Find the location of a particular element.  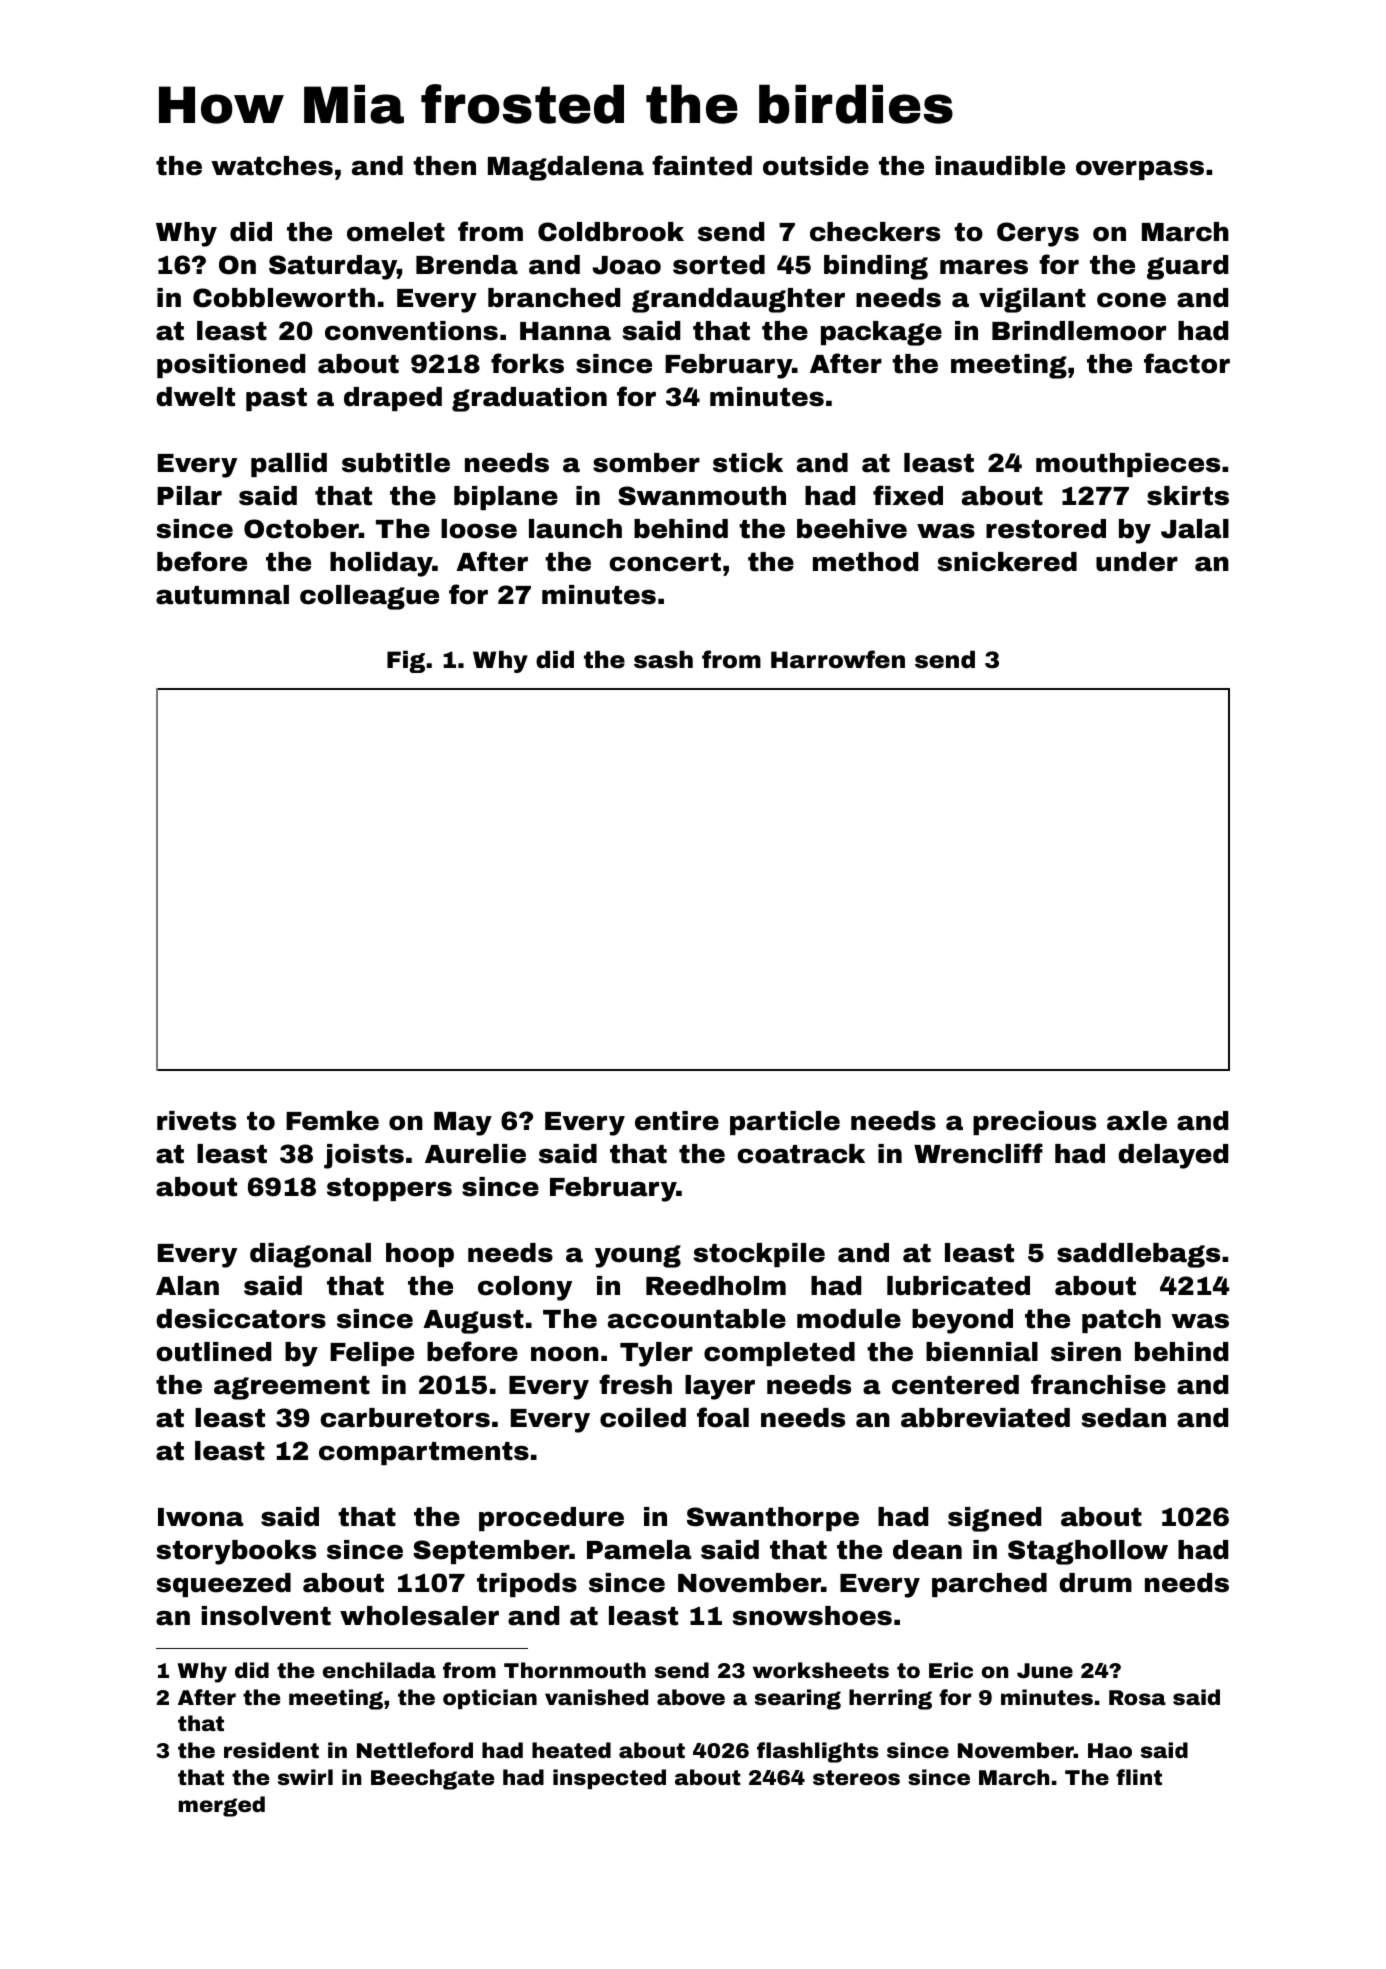

omelet is located at coordinates (396, 232).
